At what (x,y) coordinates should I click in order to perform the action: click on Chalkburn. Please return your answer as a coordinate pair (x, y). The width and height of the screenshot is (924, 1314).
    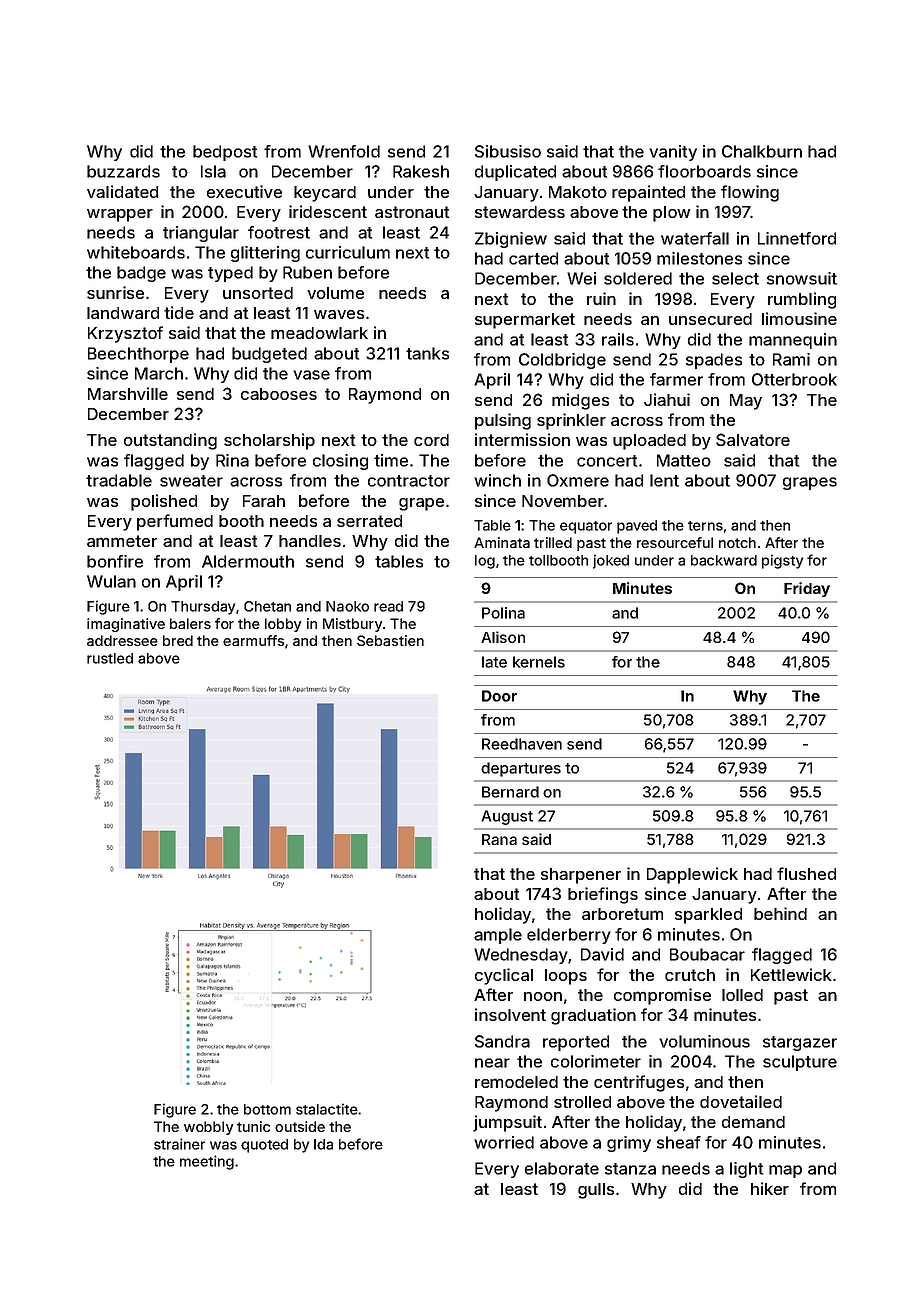
    Looking at the image, I should click on (762, 151).
